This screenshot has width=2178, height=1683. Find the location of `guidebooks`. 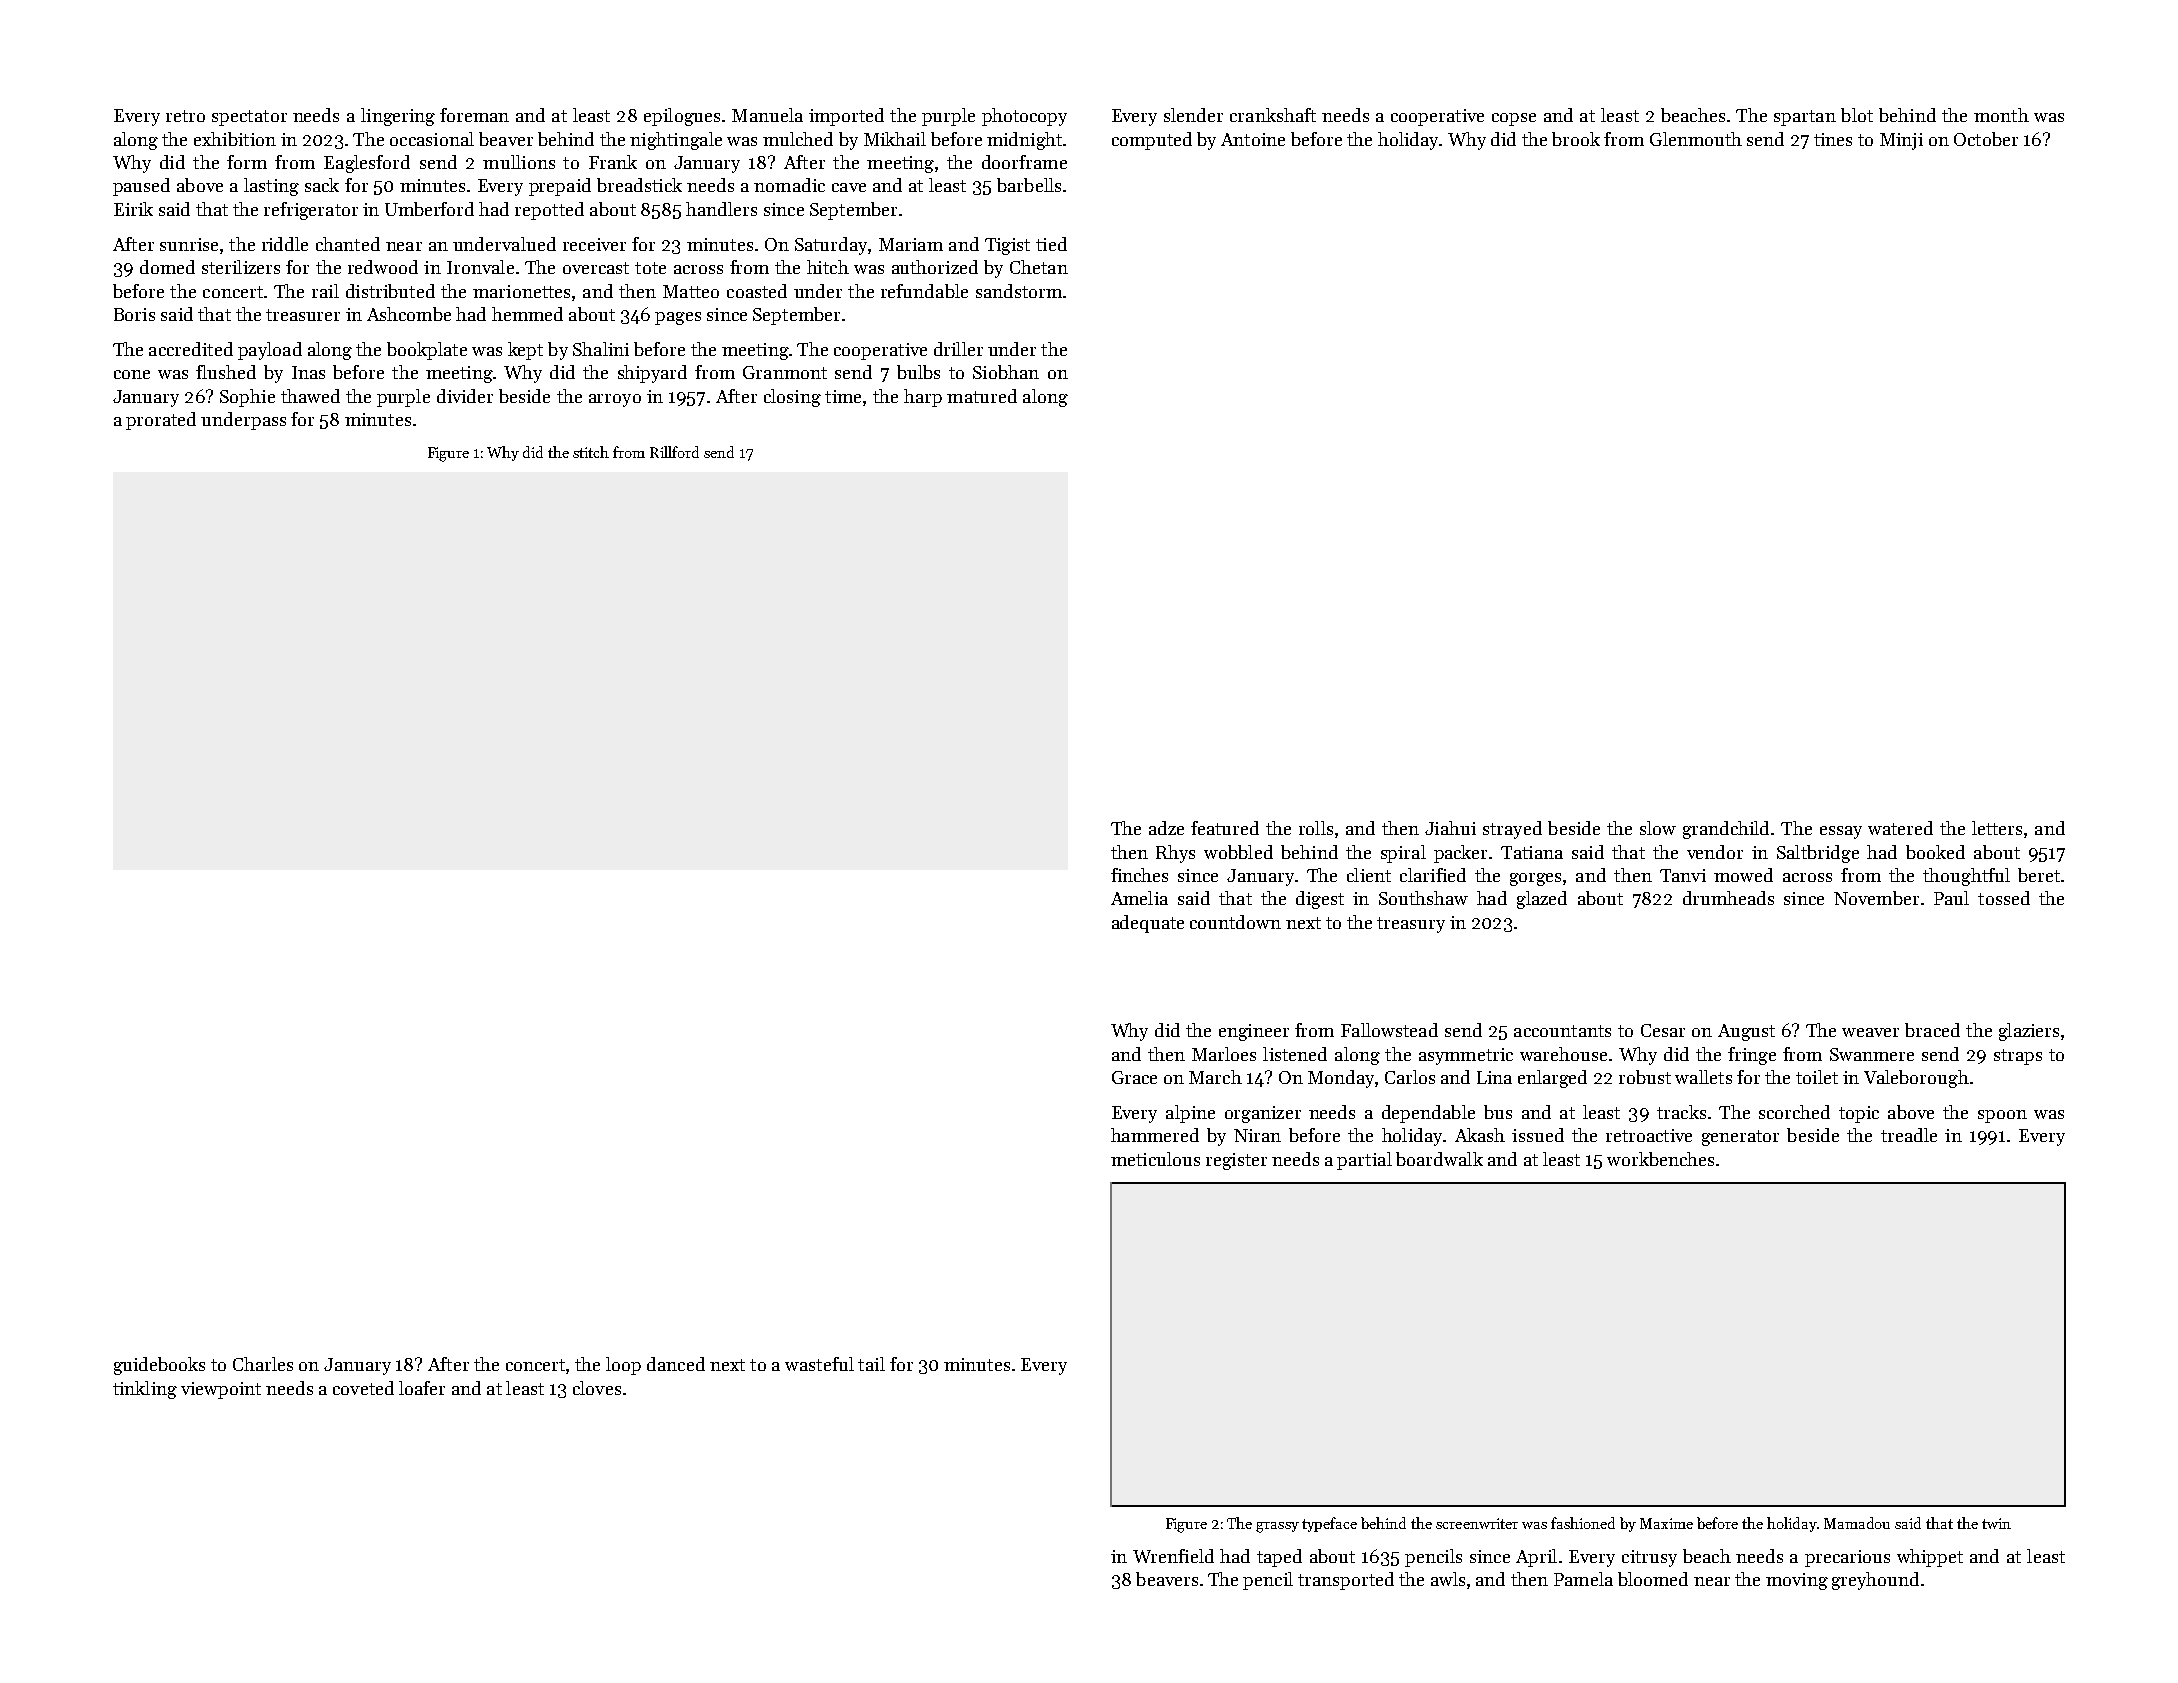

guidebooks is located at coordinates (159, 1366).
